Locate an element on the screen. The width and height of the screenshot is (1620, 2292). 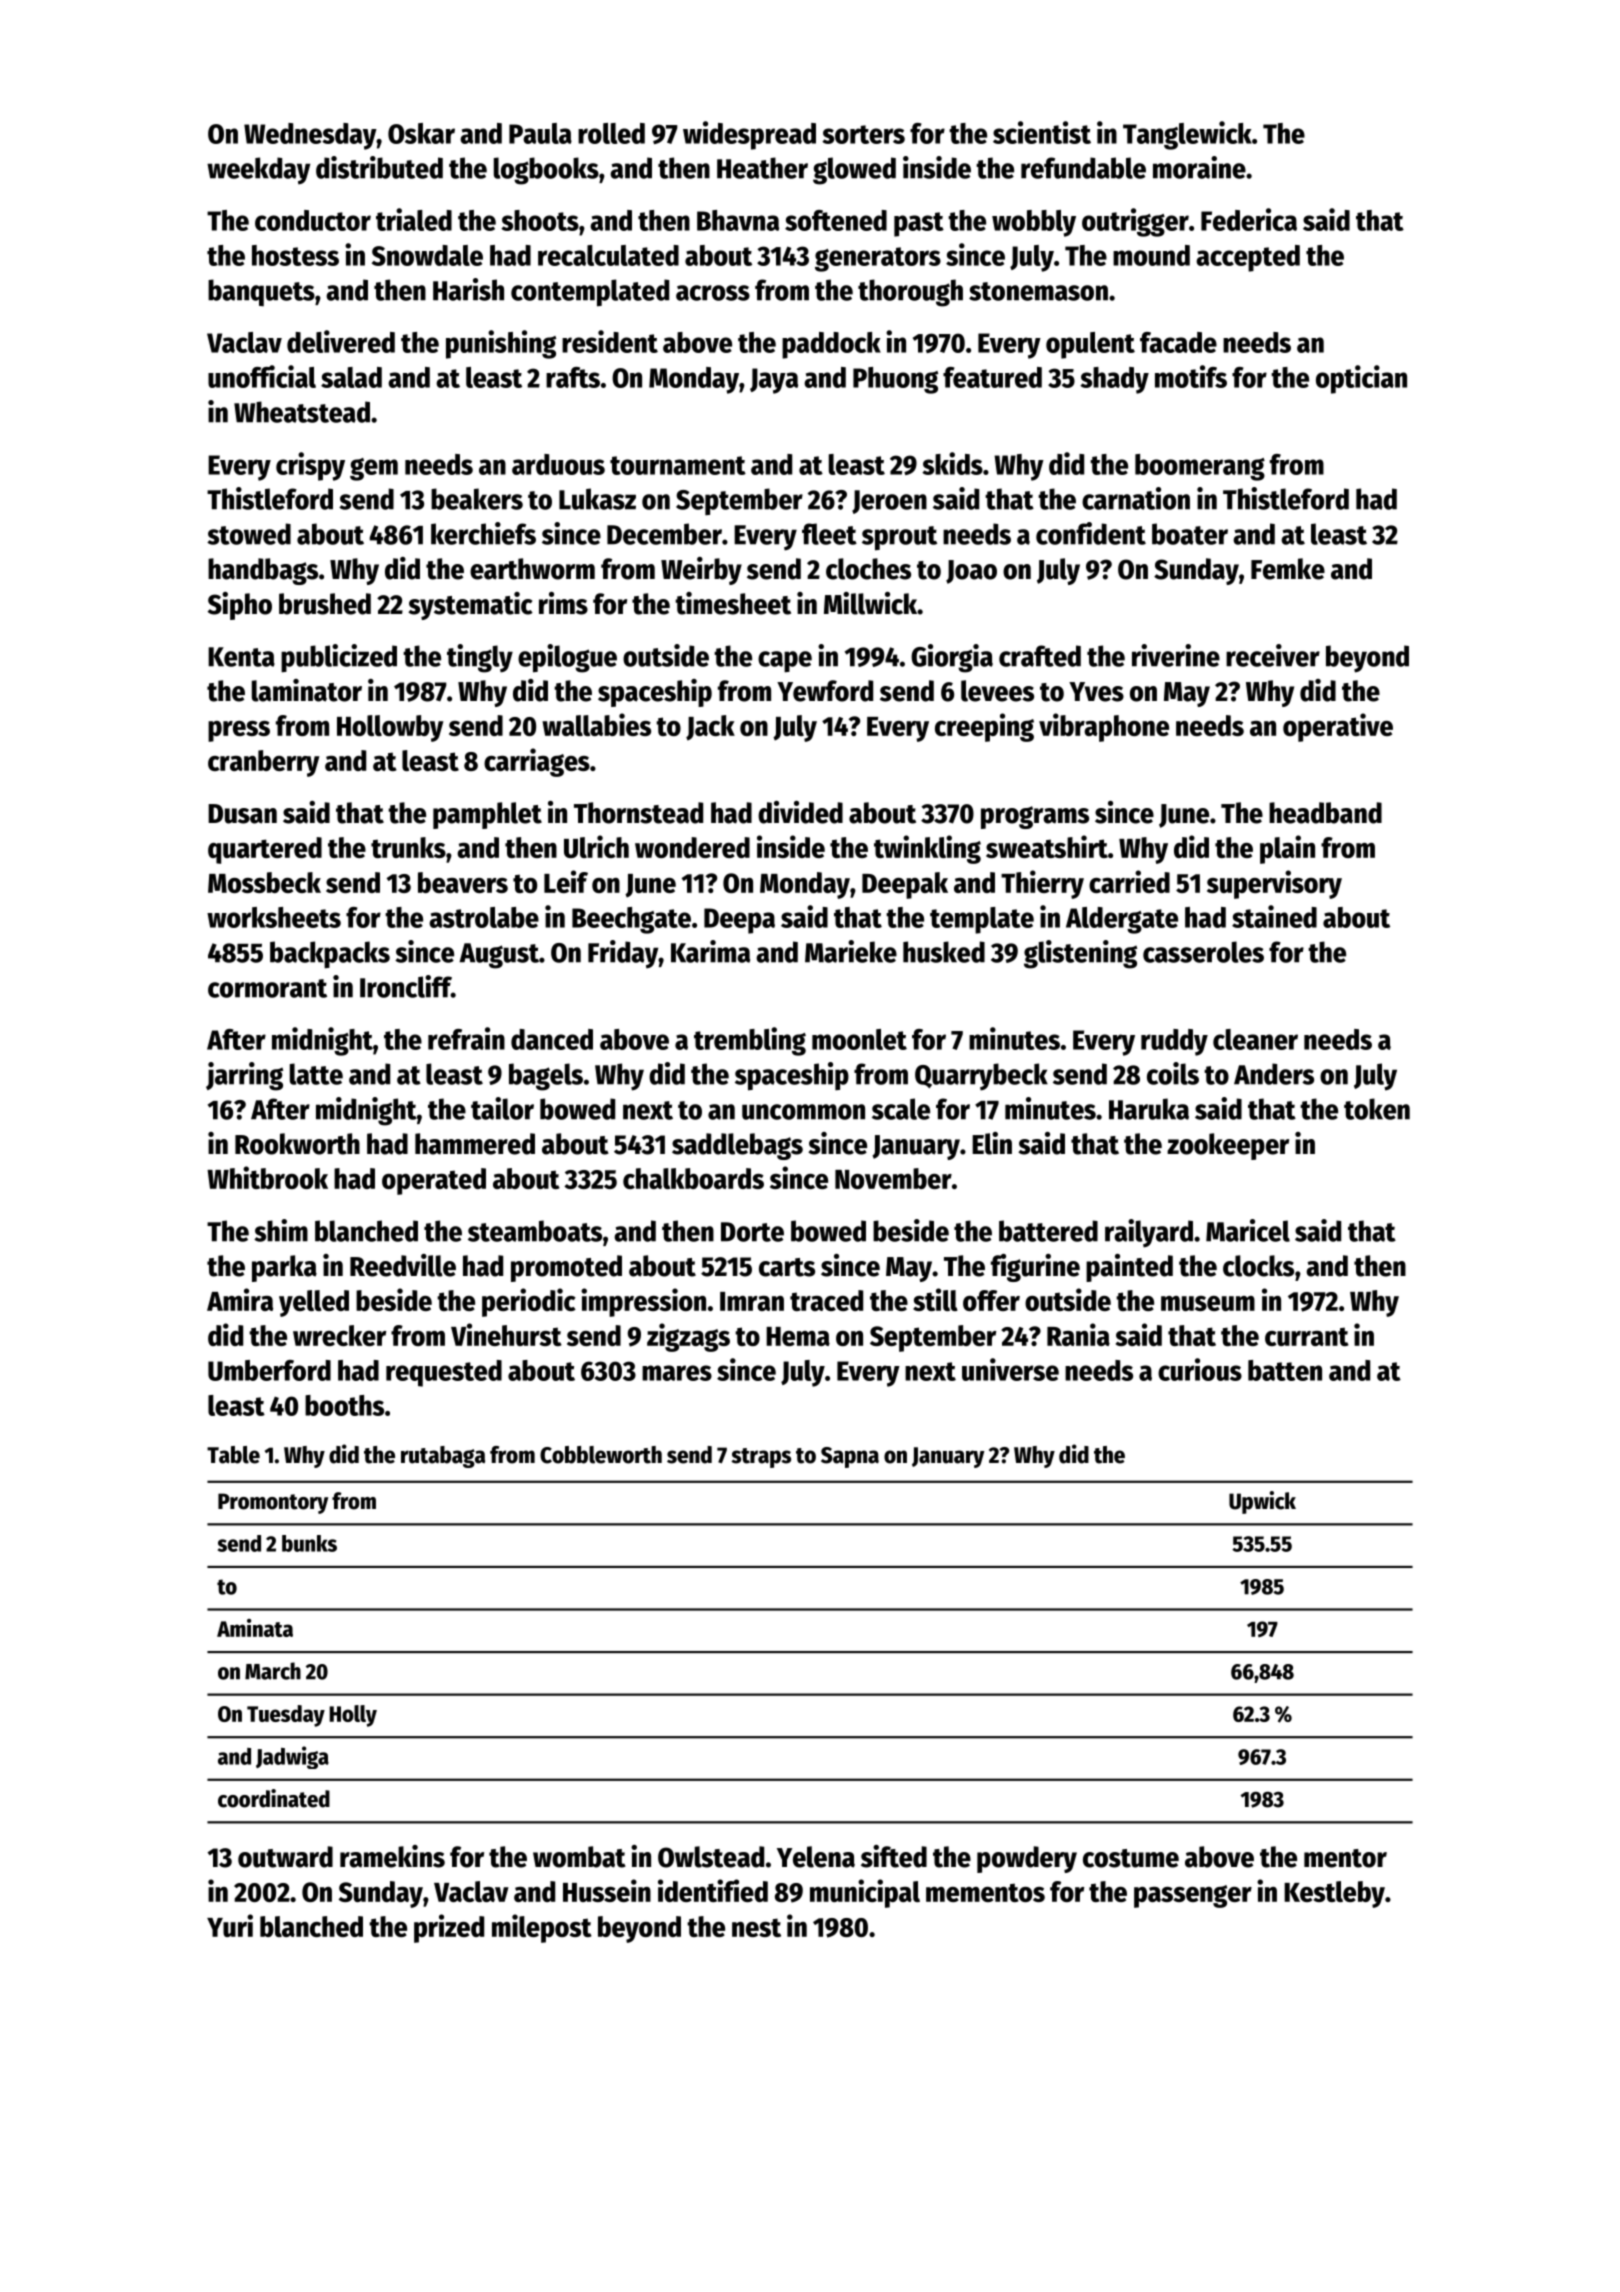
brushed is located at coordinates (325, 604).
